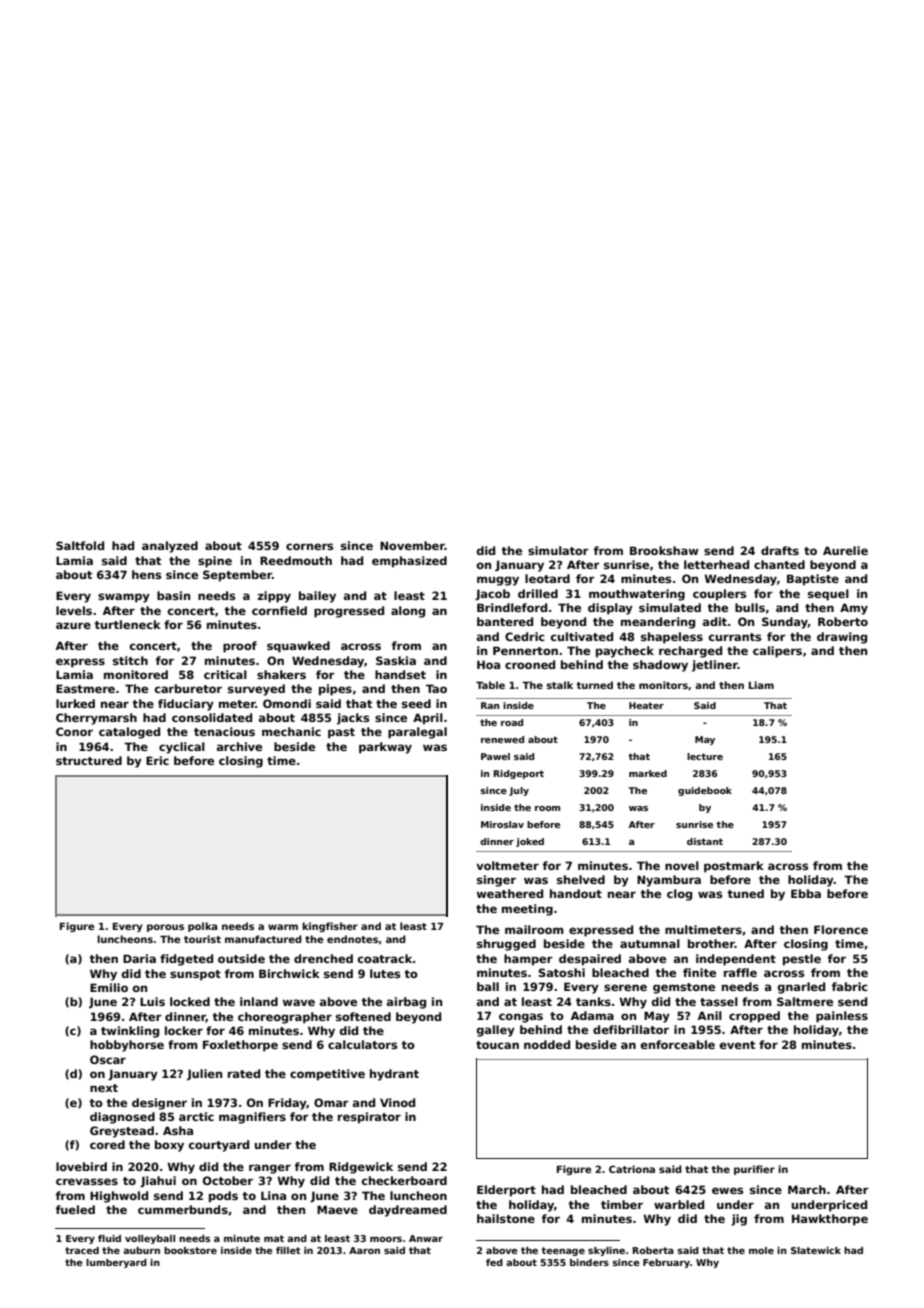  What do you see at coordinates (666, 1263) in the screenshot?
I see `February` at bounding box center [666, 1263].
